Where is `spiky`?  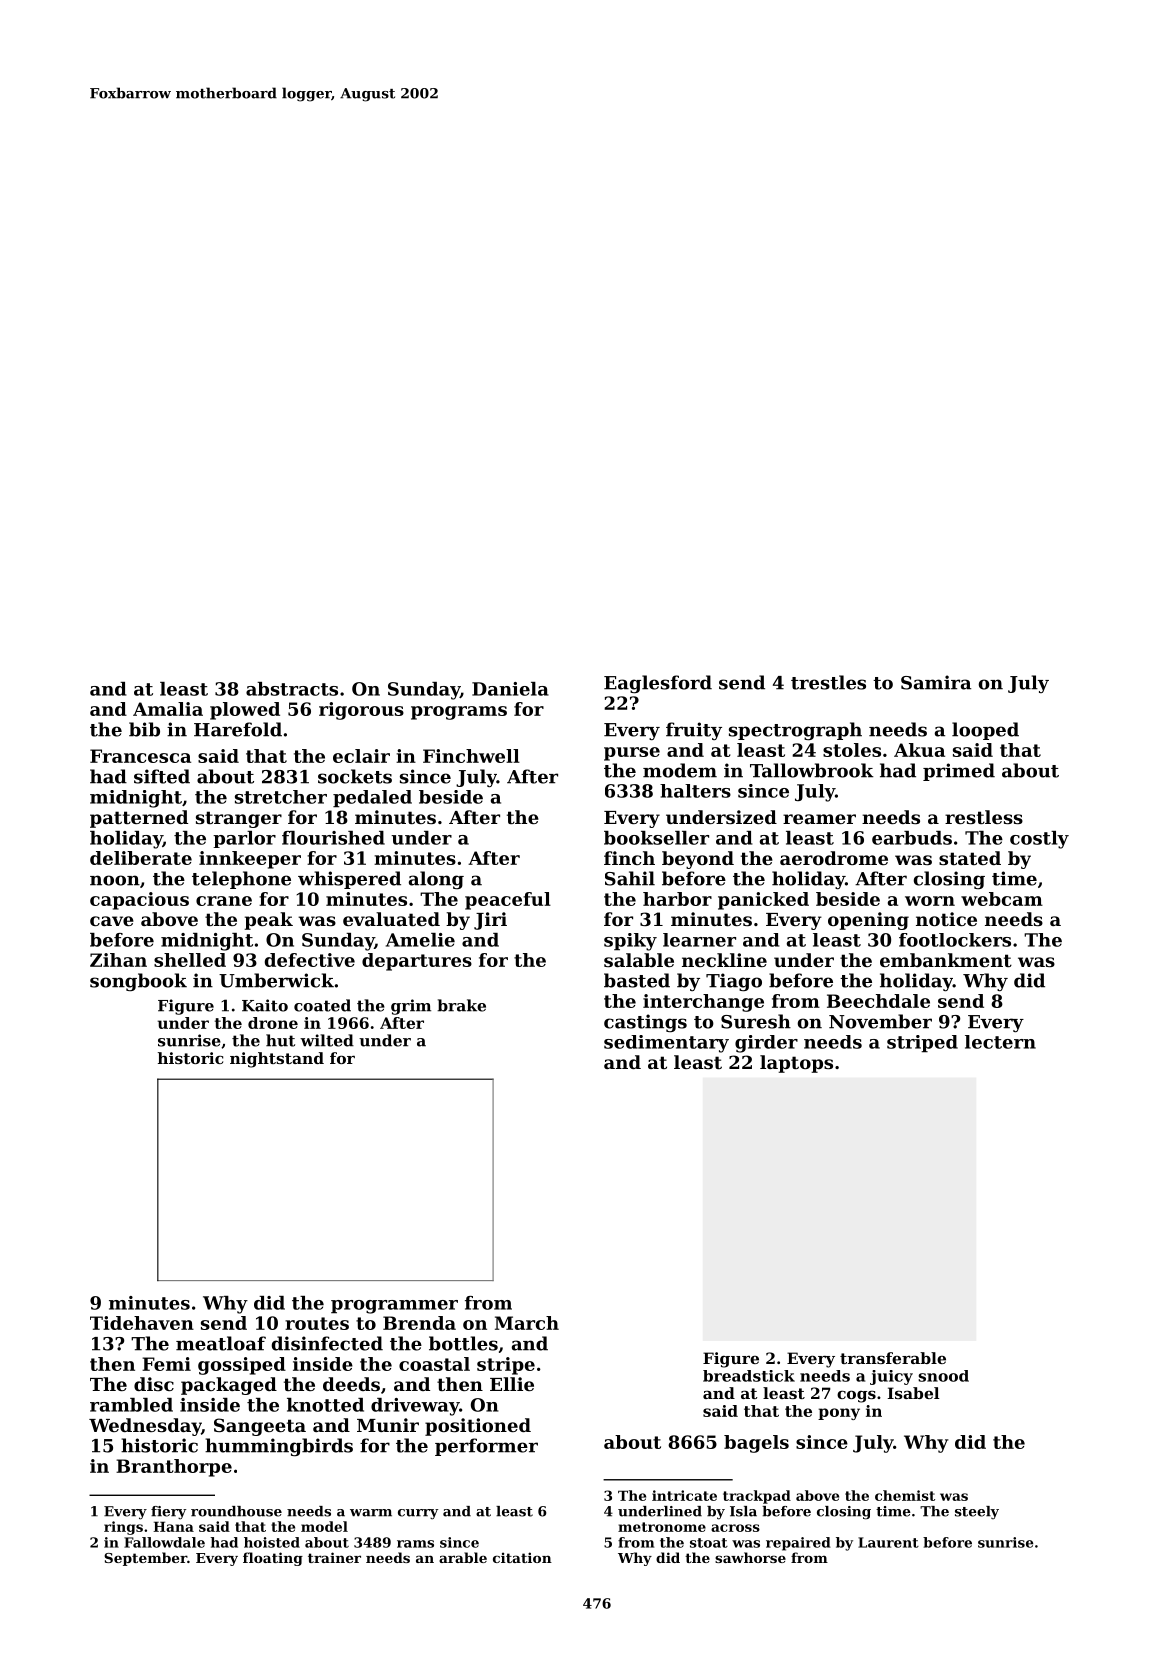
spiky is located at coordinates (630, 942).
